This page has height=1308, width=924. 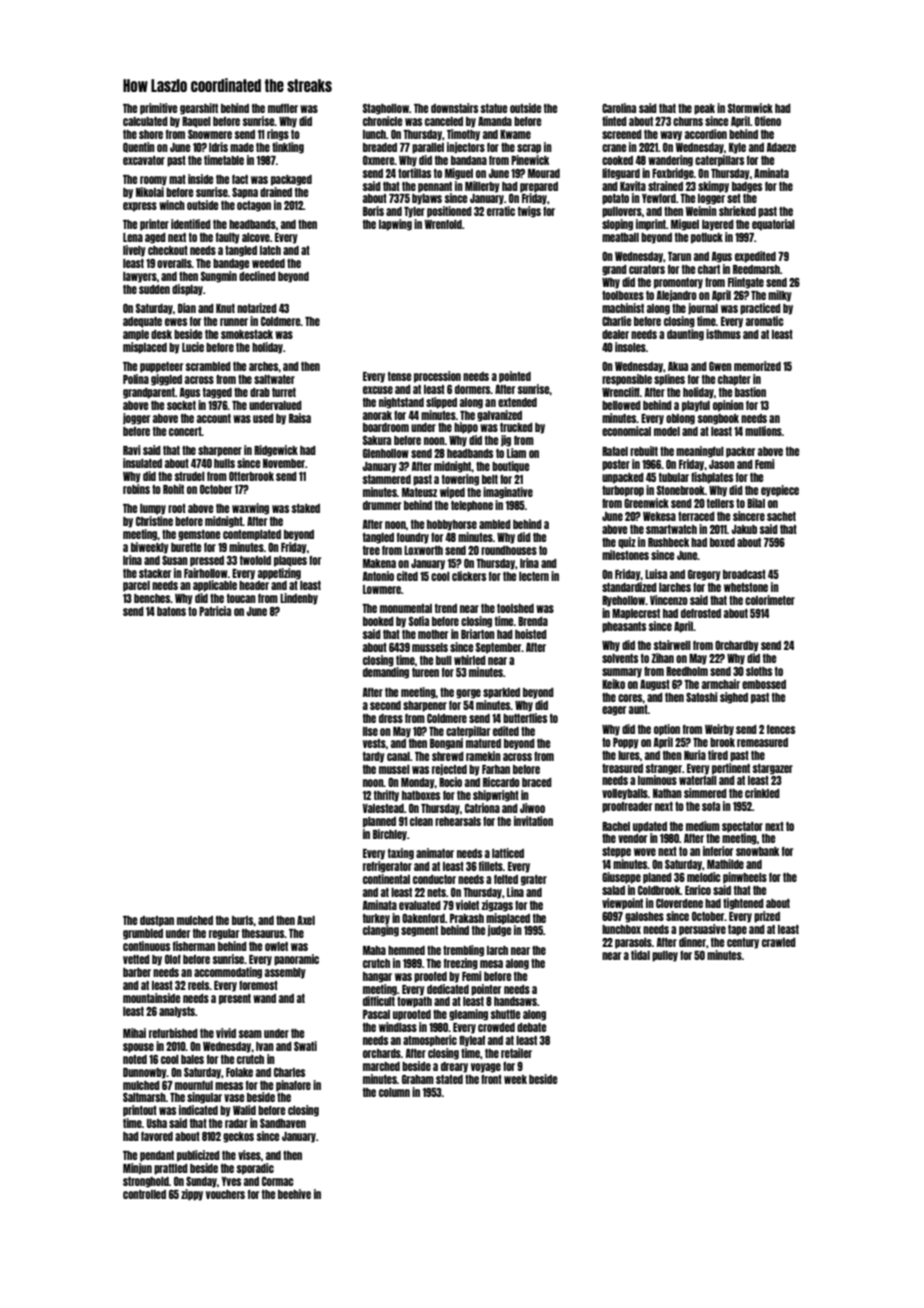 What do you see at coordinates (419, 621) in the page?
I see `Sofia` at bounding box center [419, 621].
